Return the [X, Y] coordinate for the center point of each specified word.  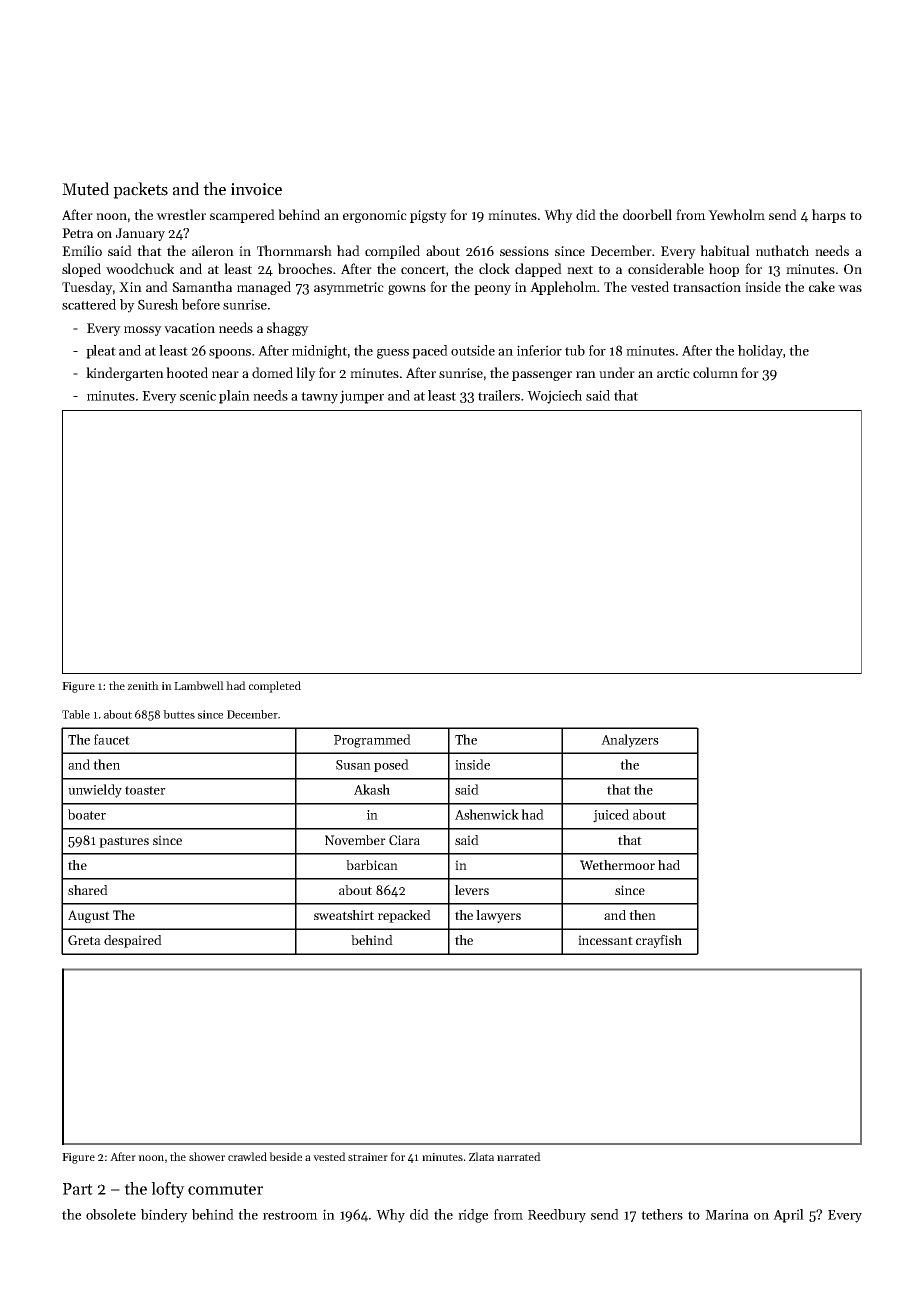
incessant [605, 940]
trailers [499, 395]
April [788, 1216]
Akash [372, 789]
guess [393, 354]
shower [207, 1156]
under [617, 372]
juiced [611, 816]
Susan [353, 765]
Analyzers [630, 741]
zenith [143, 685]
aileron [213, 250]
